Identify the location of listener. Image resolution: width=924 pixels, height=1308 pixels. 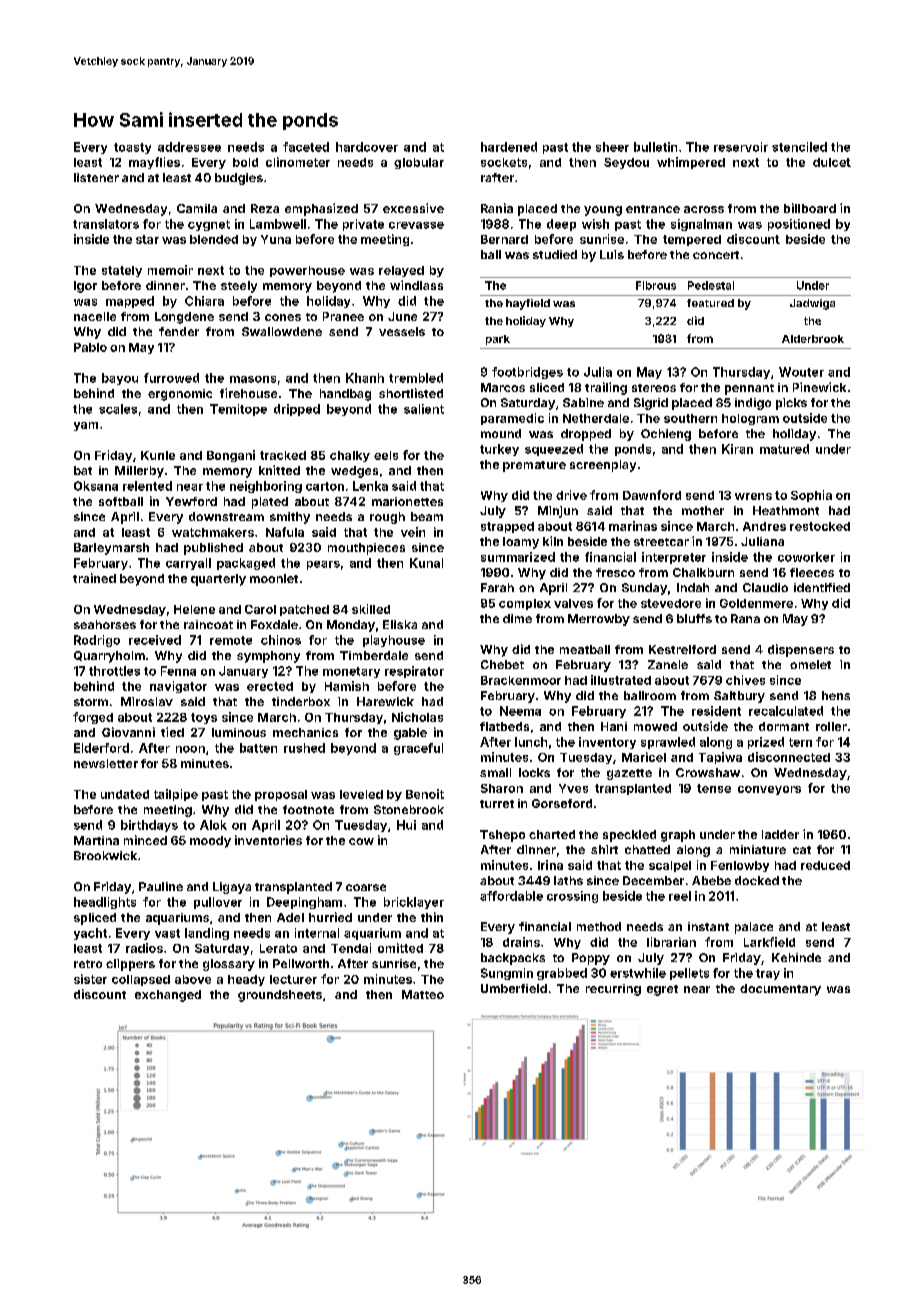
(96, 177).
